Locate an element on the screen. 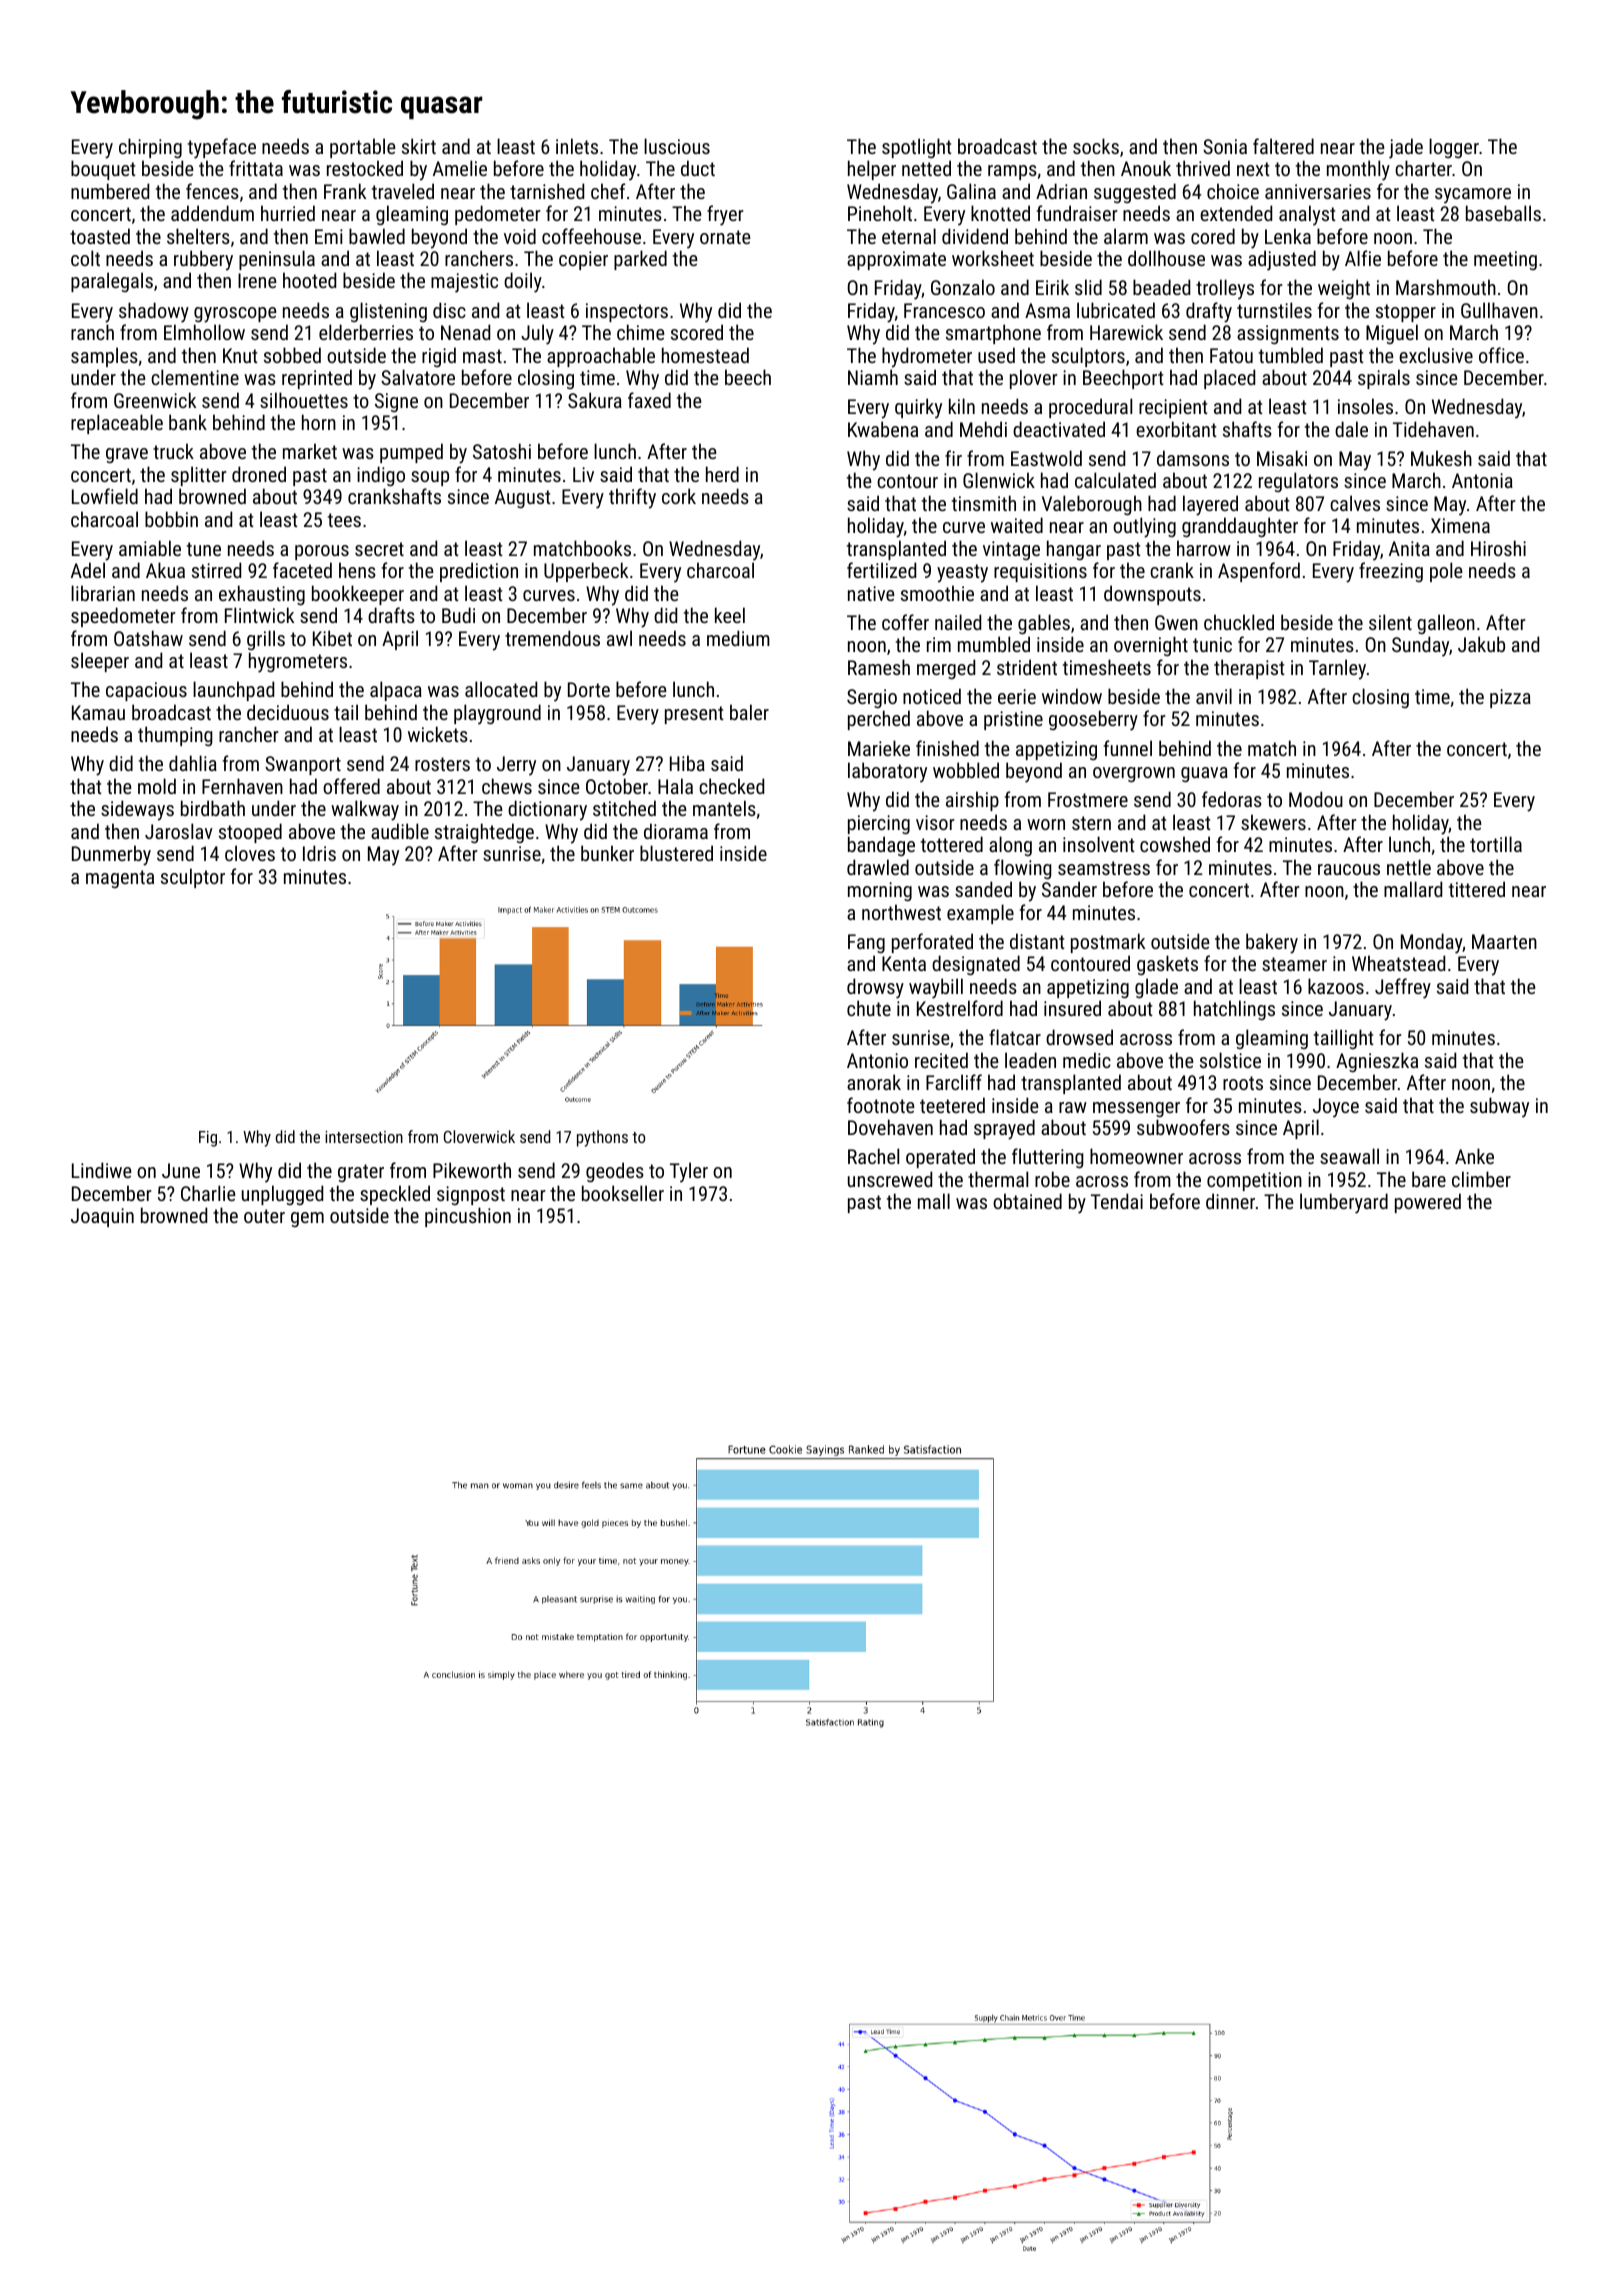  luscious is located at coordinates (677, 146).
